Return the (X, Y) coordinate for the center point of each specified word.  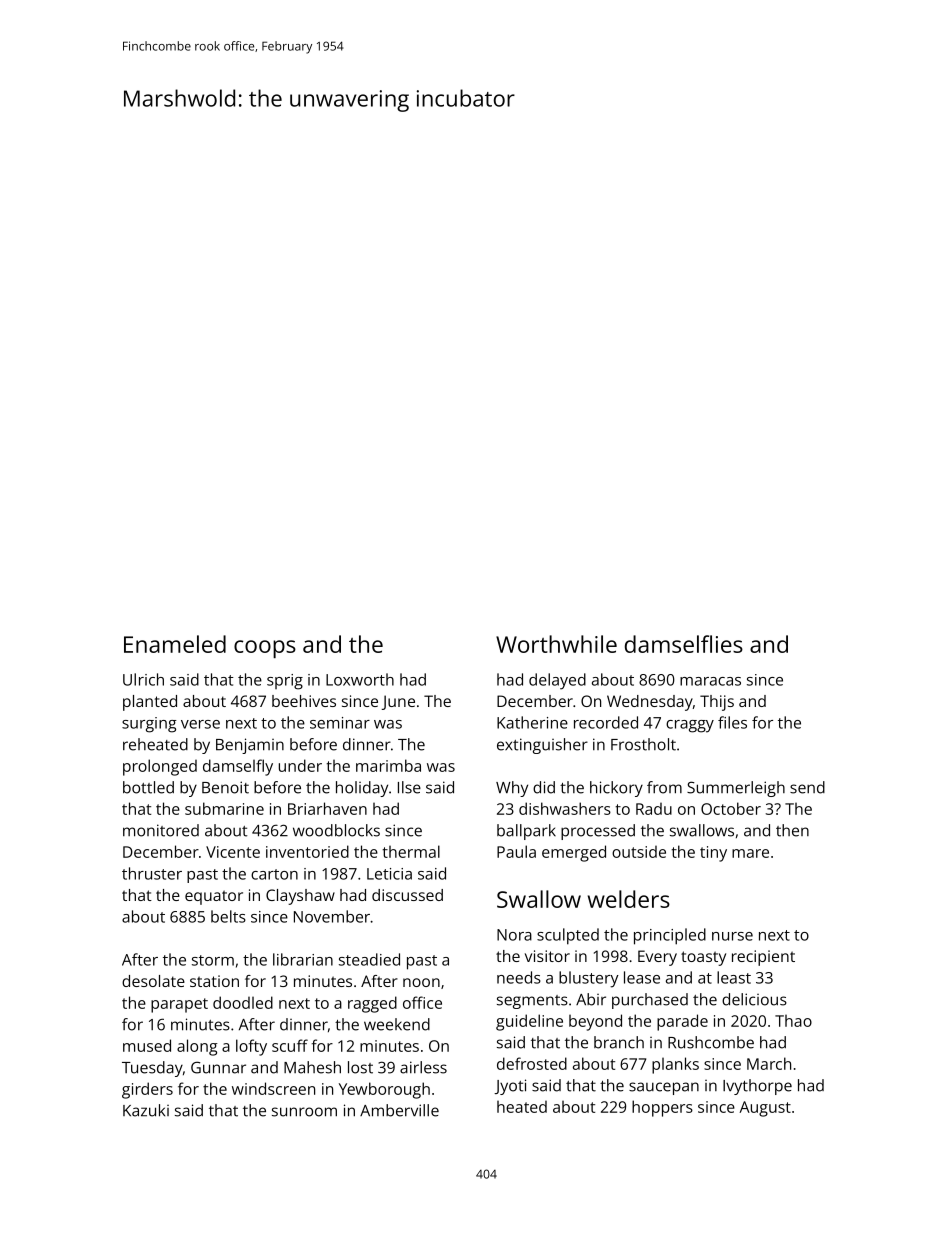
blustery (589, 979)
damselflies (684, 644)
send (807, 787)
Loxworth (360, 679)
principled (670, 936)
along (197, 1047)
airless (423, 1067)
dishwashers (565, 808)
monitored (161, 830)
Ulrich (143, 679)
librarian (303, 959)
